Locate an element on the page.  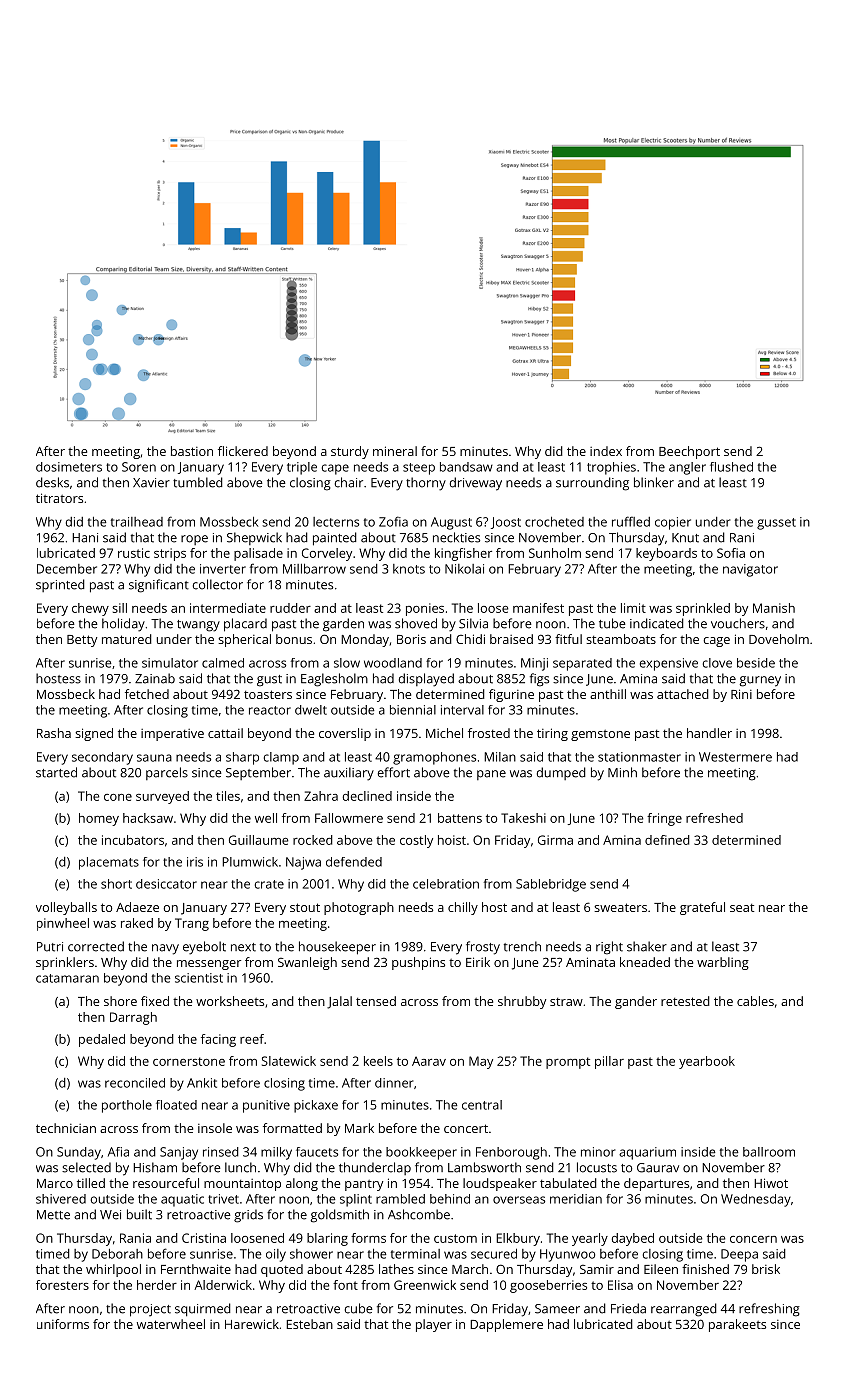
sturdy is located at coordinates (350, 452).
